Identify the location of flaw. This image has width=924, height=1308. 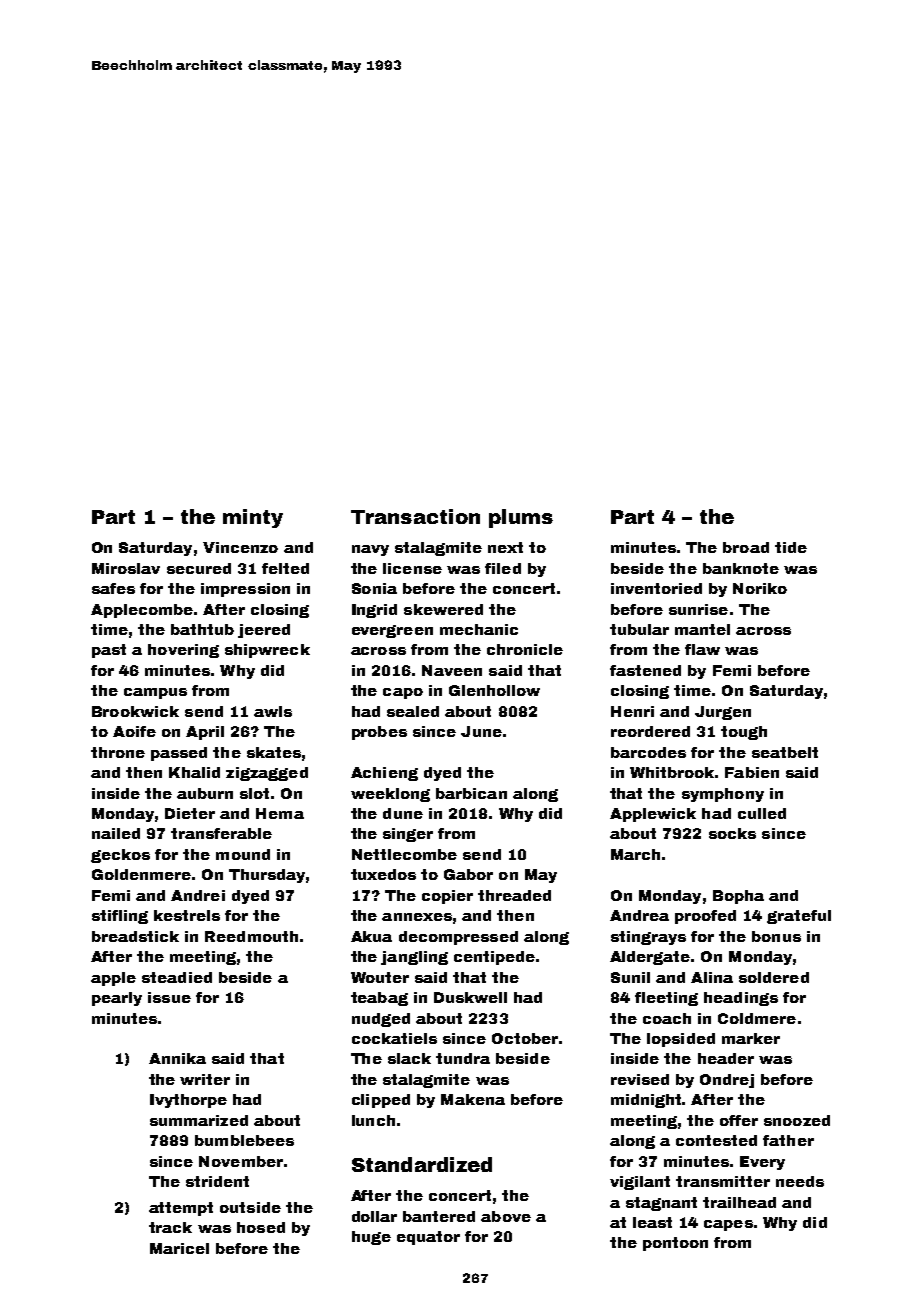
(702, 649).
